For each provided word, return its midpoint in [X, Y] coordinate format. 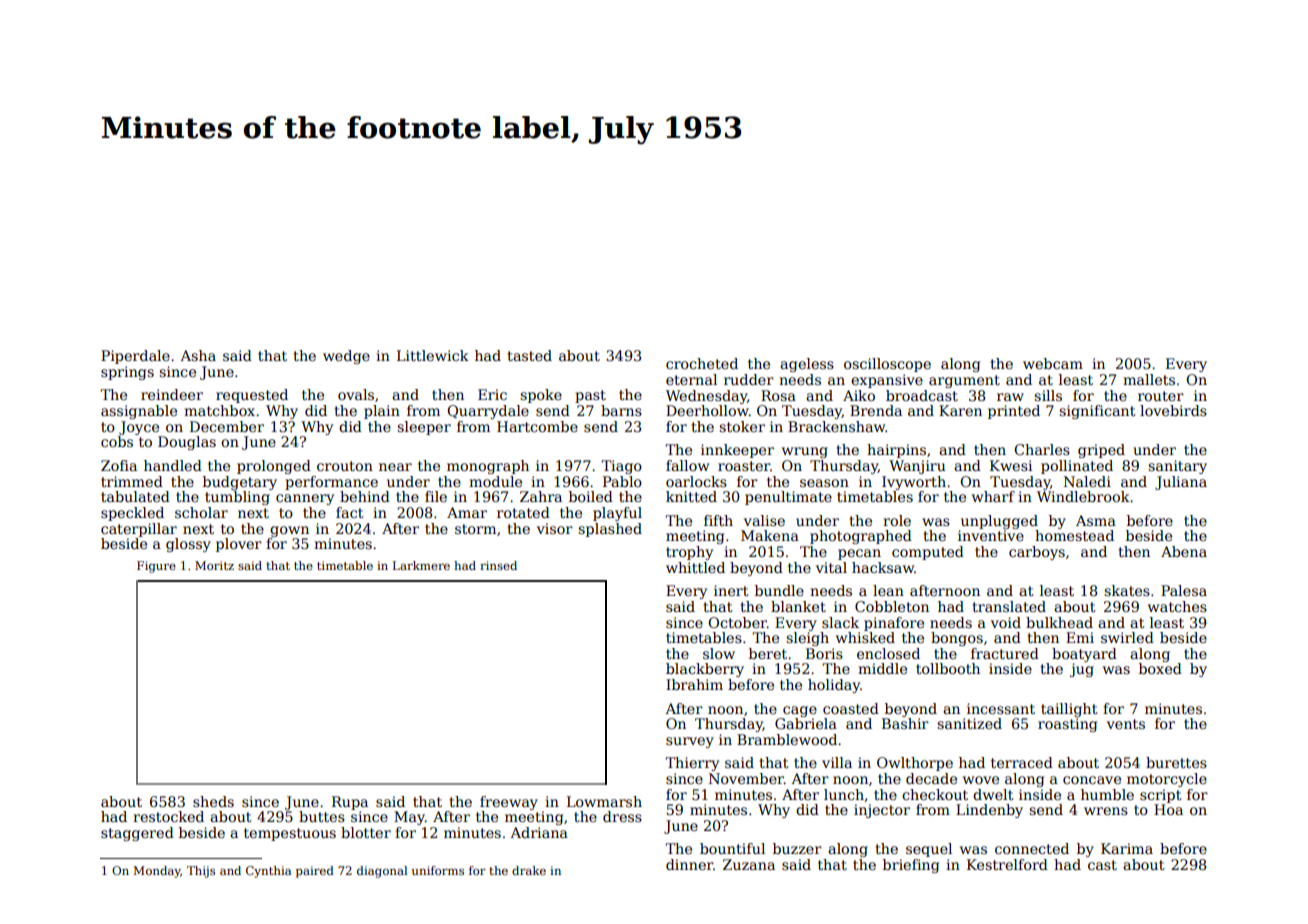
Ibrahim [694, 684]
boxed [1160, 668]
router [1161, 396]
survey [690, 742]
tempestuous [290, 834]
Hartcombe [537, 426]
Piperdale [135, 357]
